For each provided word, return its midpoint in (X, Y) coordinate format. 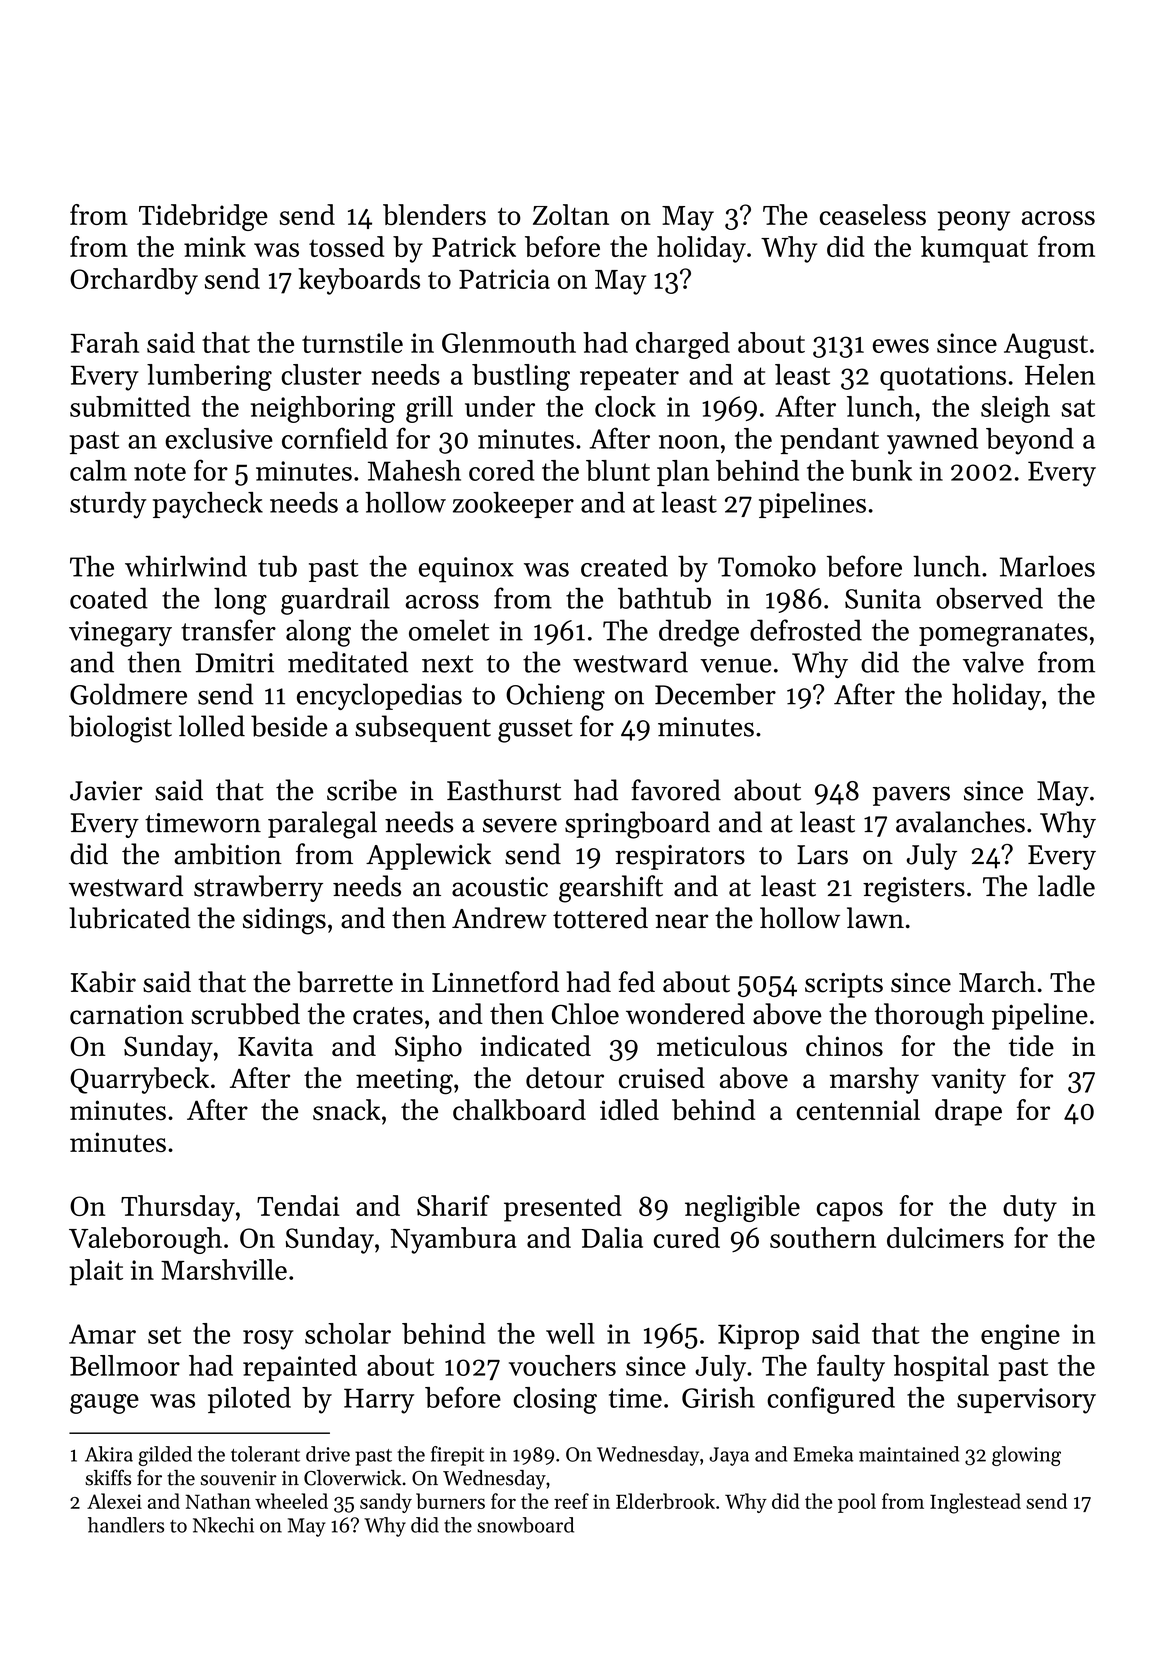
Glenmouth (509, 342)
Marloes (1047, 566)
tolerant (265, 1454)
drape (968, 1112)
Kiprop (758, 1337)
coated (109, 598)
